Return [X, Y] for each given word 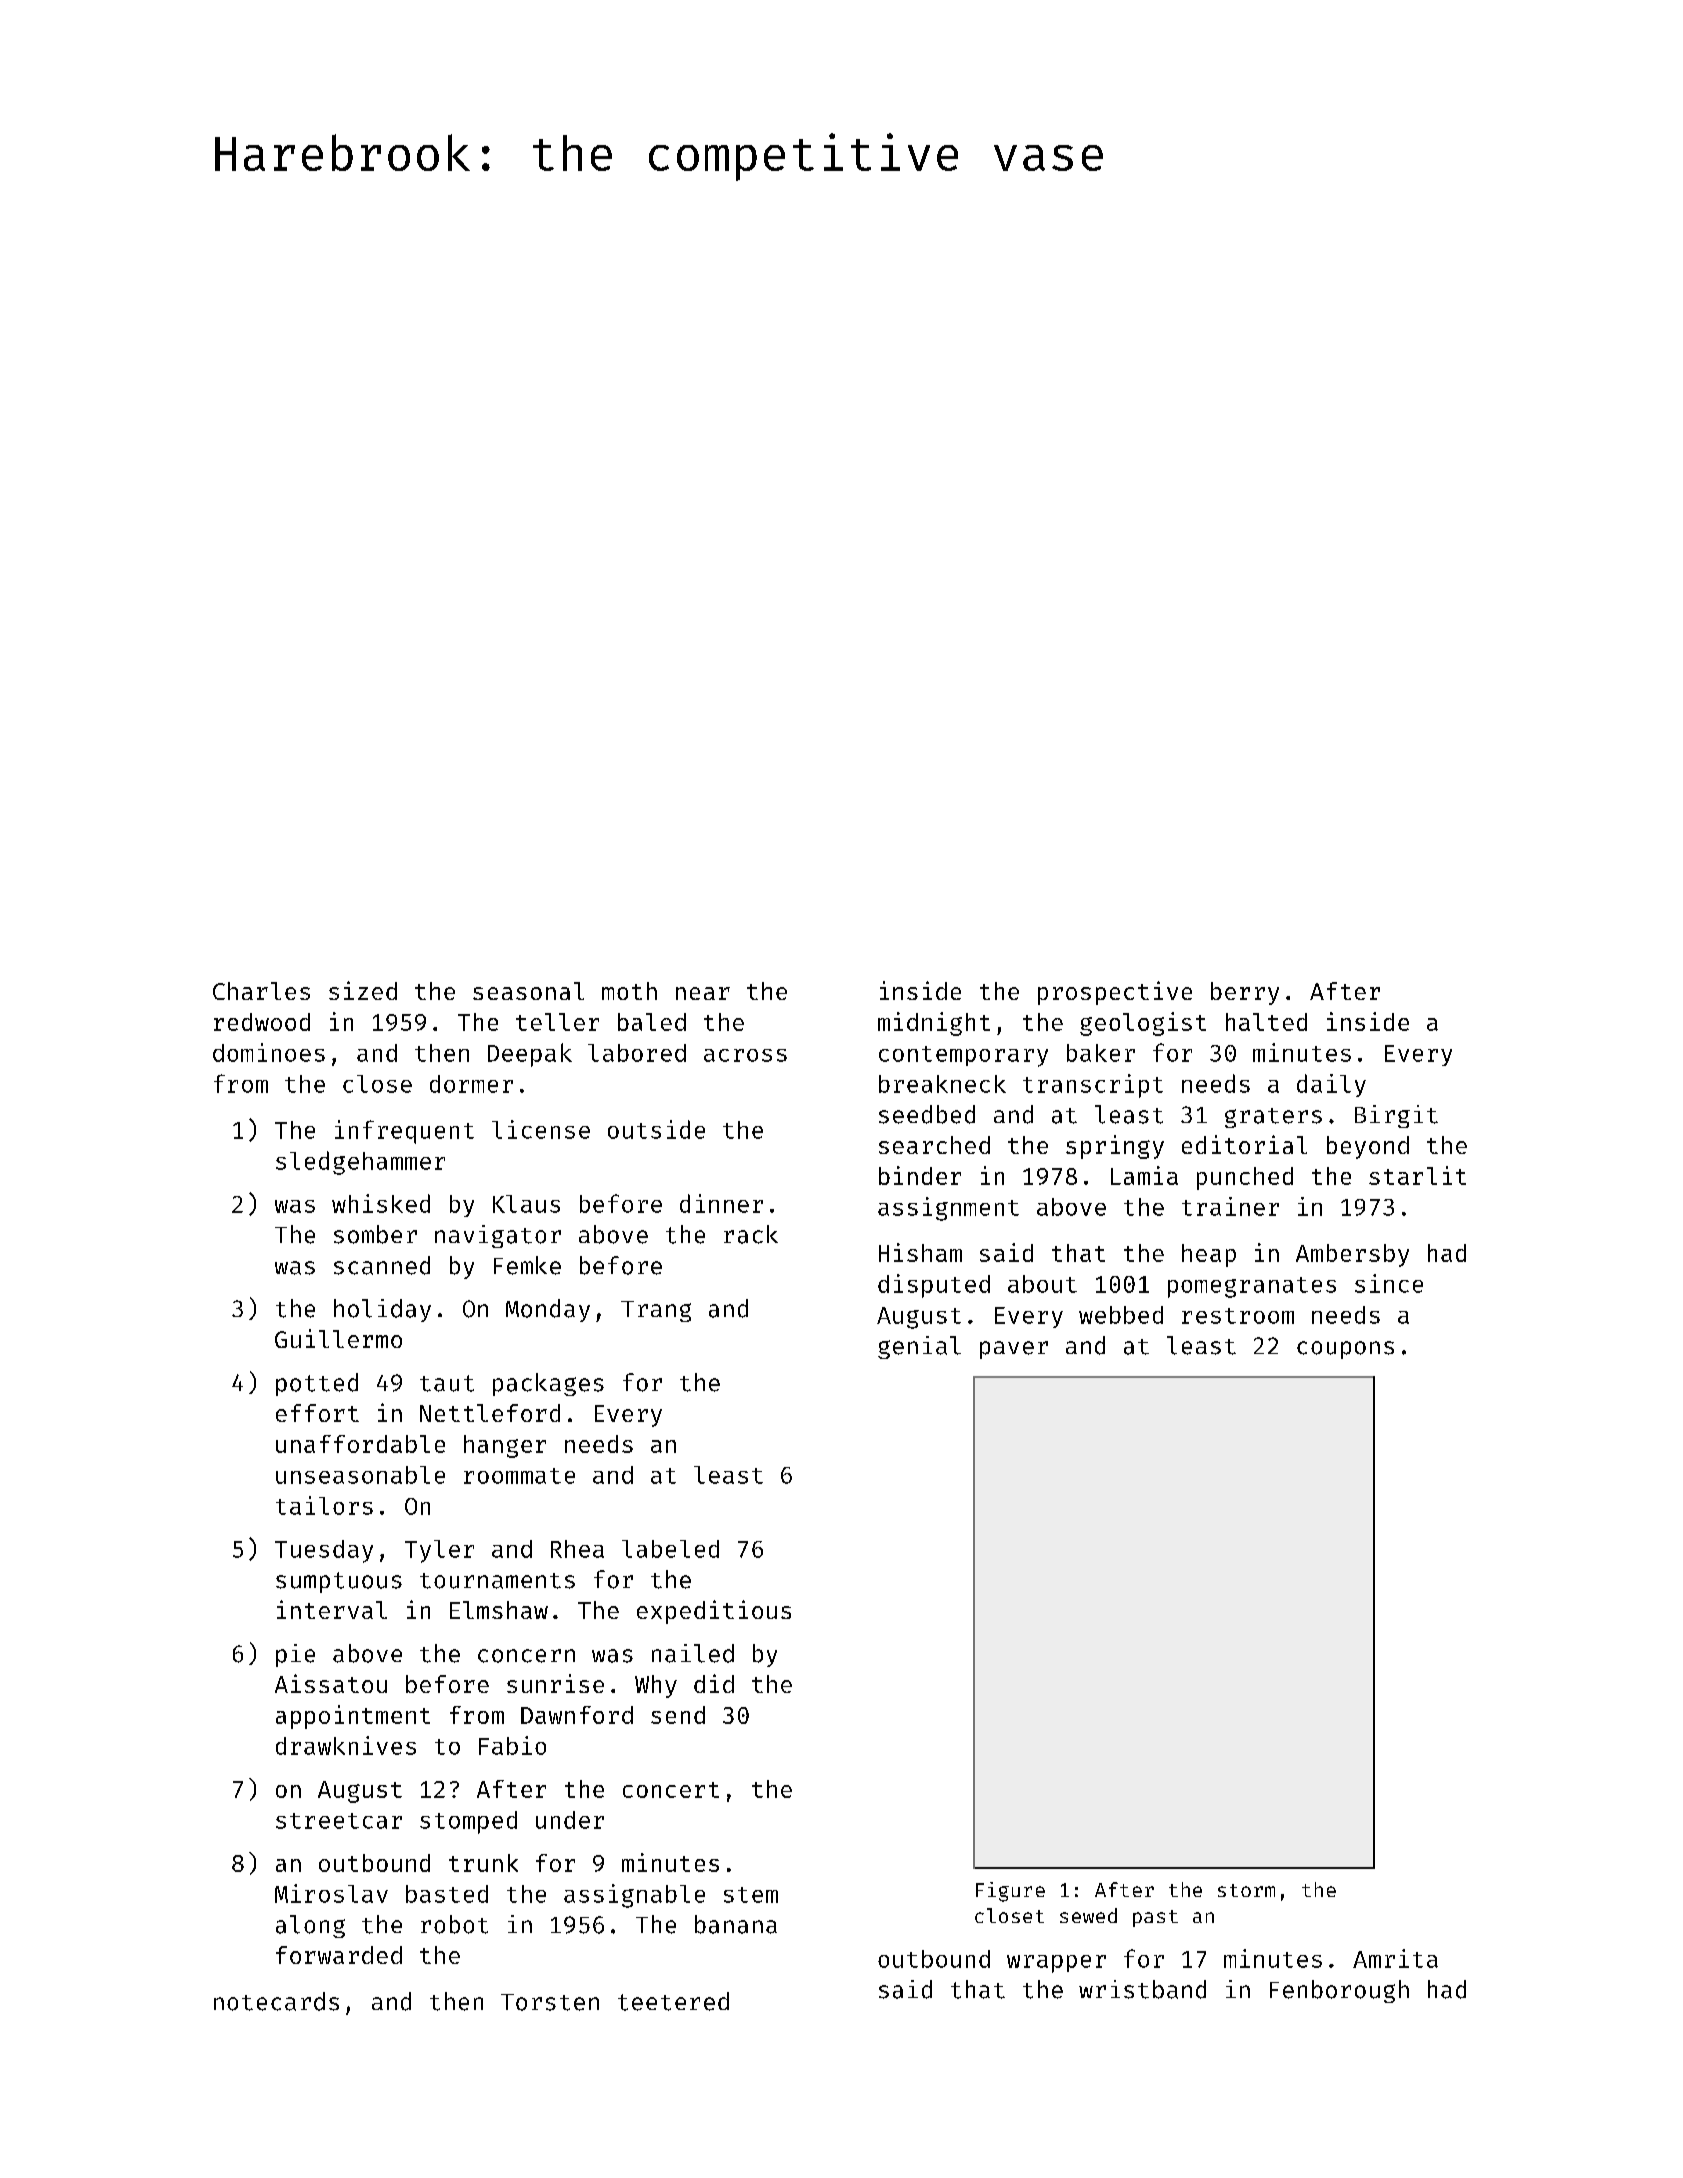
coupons [1345, 1350]
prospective [1115, 993]
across [745, 1055]
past [1155, 1918]
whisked [381, 1203]
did [714, 1683]
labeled [670, 1549]
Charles [261, 991]
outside [656, 1129]
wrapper [1056, 1964]
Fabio [512, 1745]
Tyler [439, 1551]
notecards [276, 2001]
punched [1245, 1178]
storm [1246, 1890]
